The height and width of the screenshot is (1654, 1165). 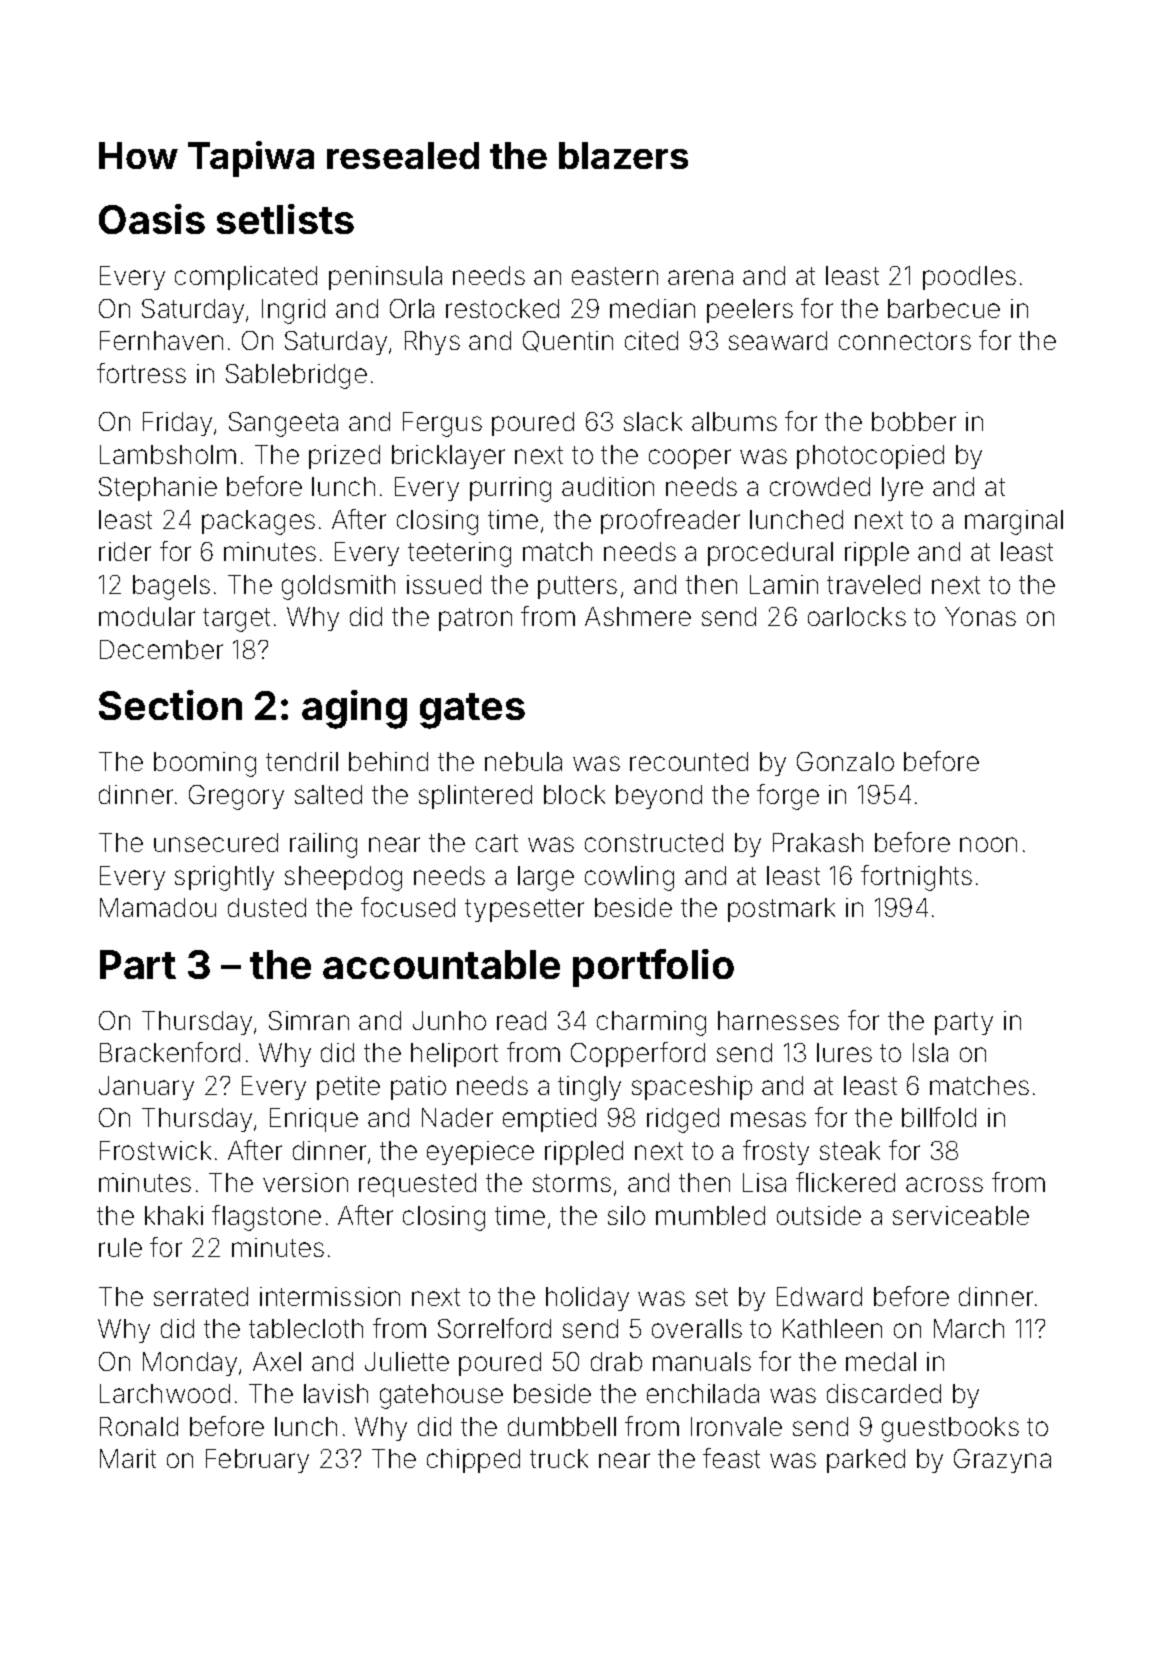 I want to click on poodles, so click(x=969, y=278).
